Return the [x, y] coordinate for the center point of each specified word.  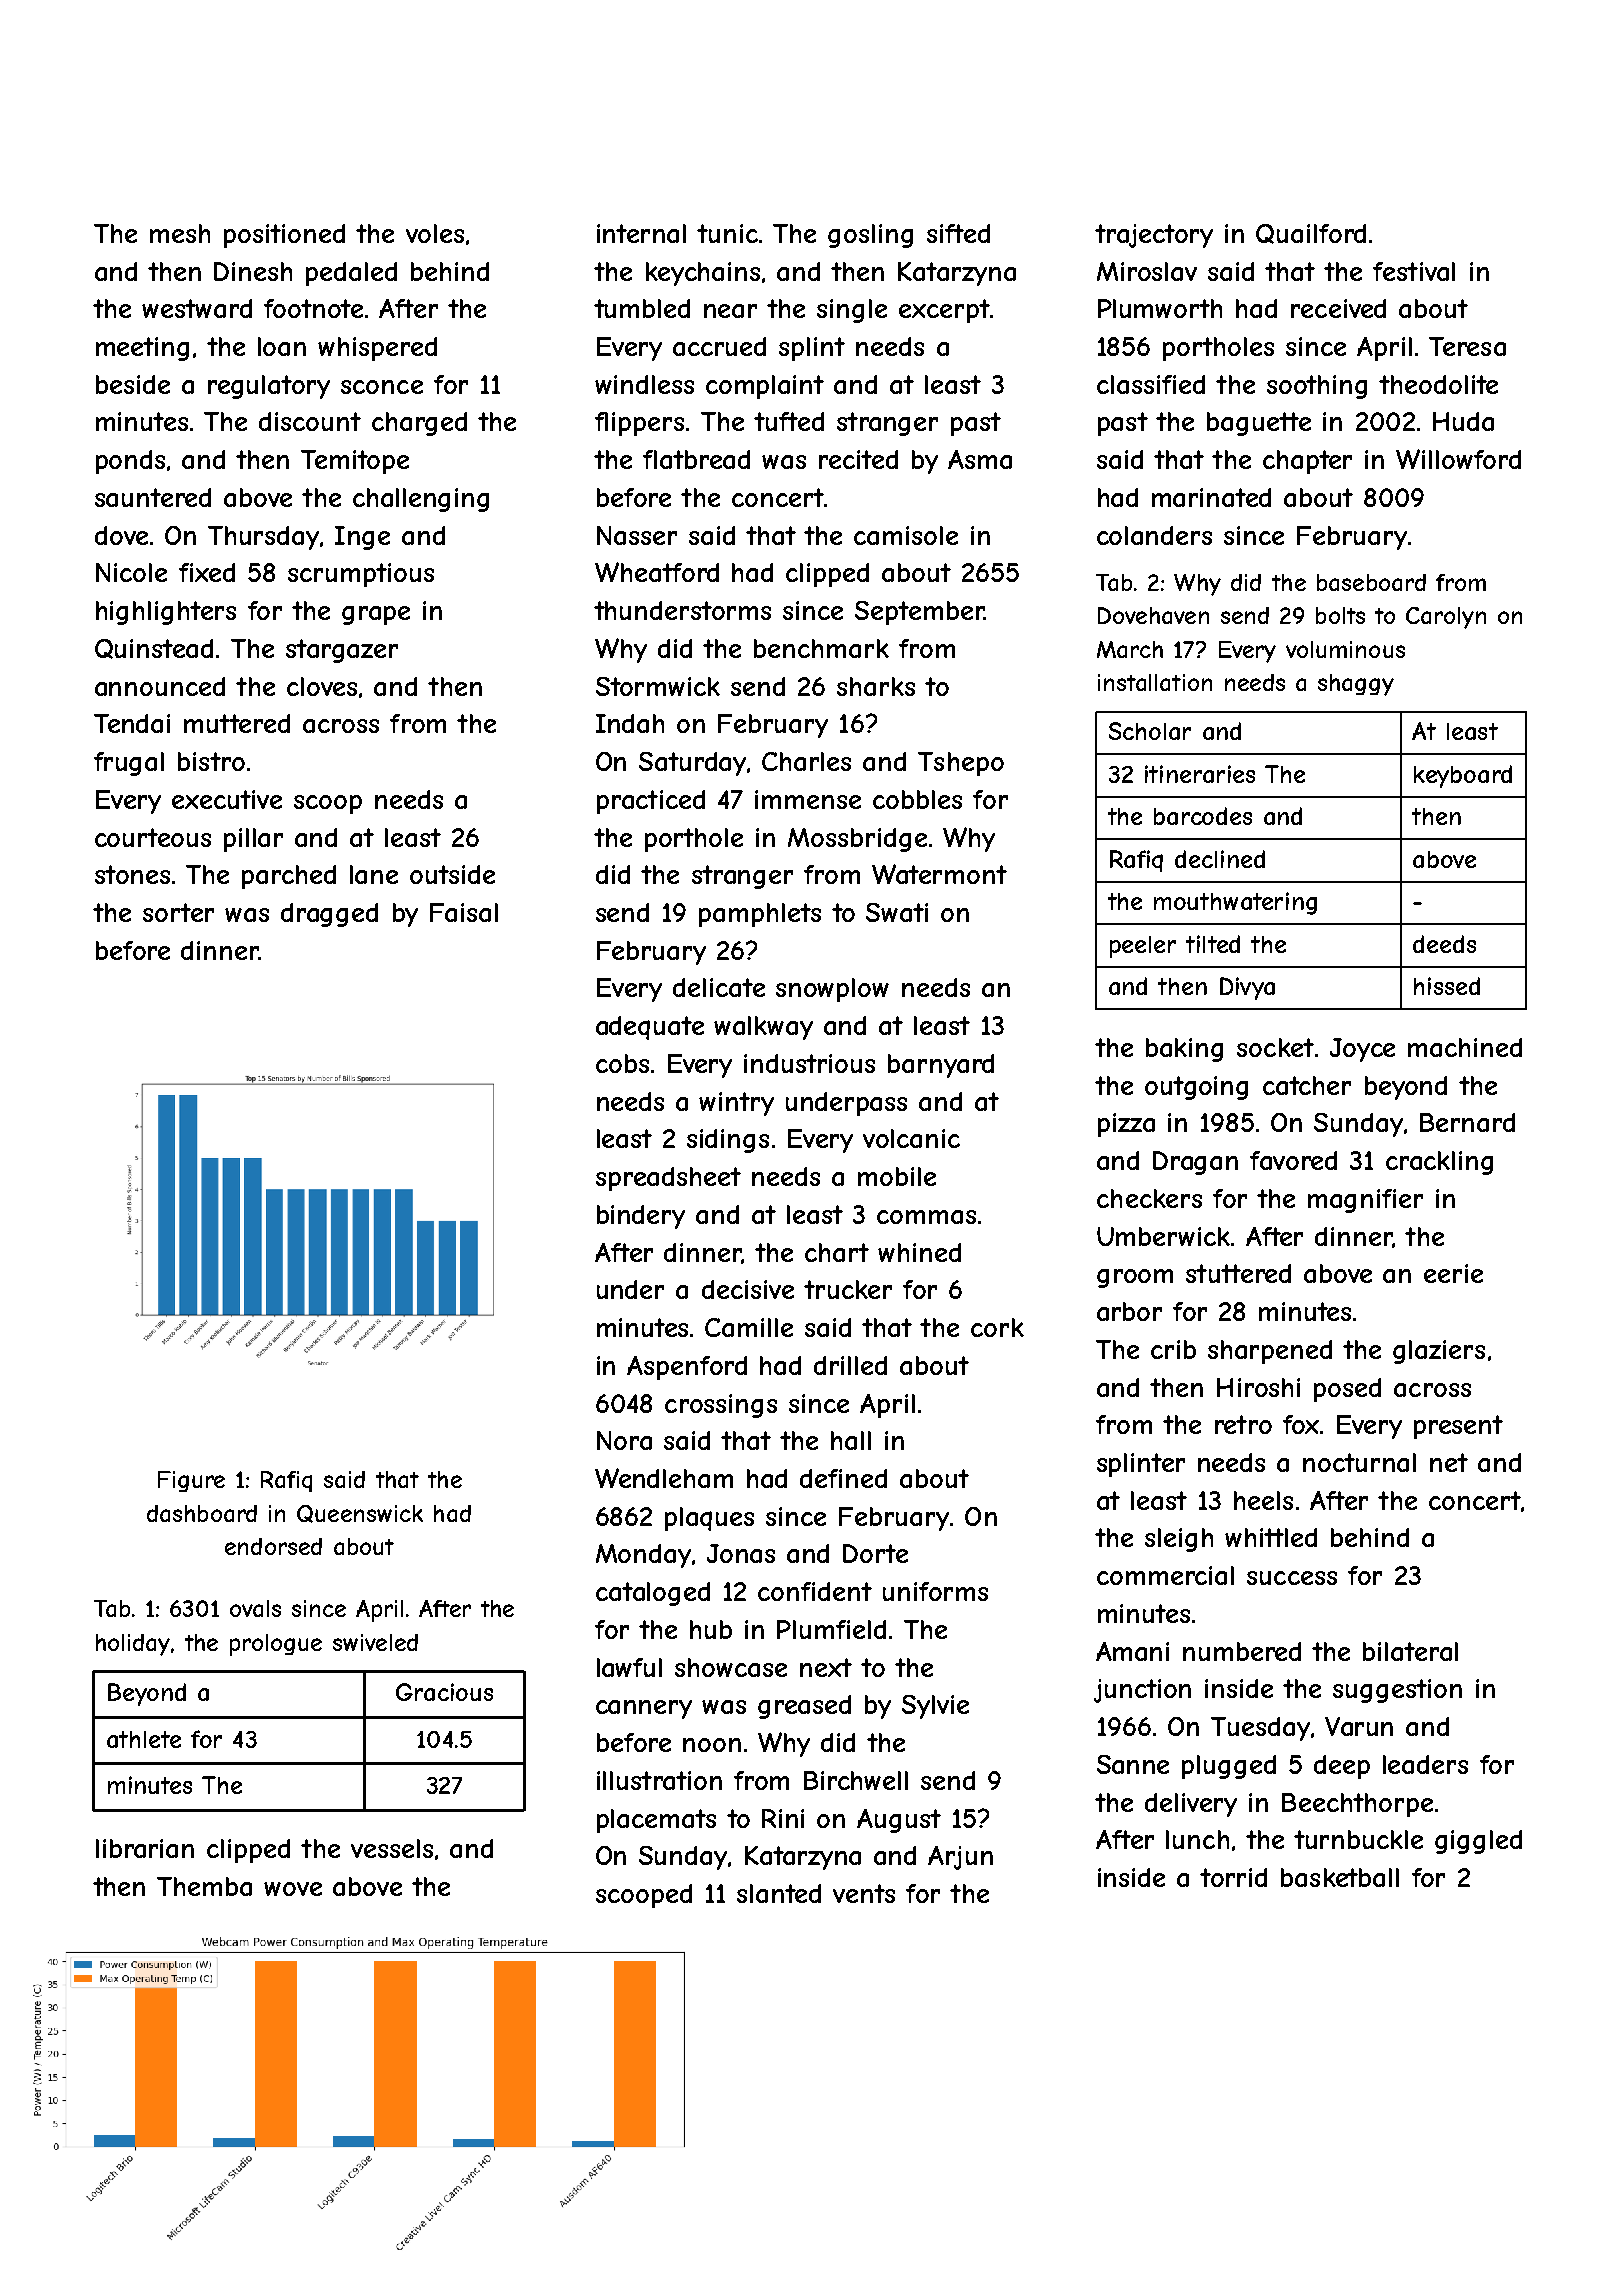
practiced [651, 802]
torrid [1233, 1877]
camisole [906, 535]
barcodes [1203, 816]
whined [919, 1252]
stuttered [1238, 1273]
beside [133, 384]
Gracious [444, 1692]
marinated [1211, 497]
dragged [329, 915]
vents [864, 1893]
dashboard [202, 1513]
